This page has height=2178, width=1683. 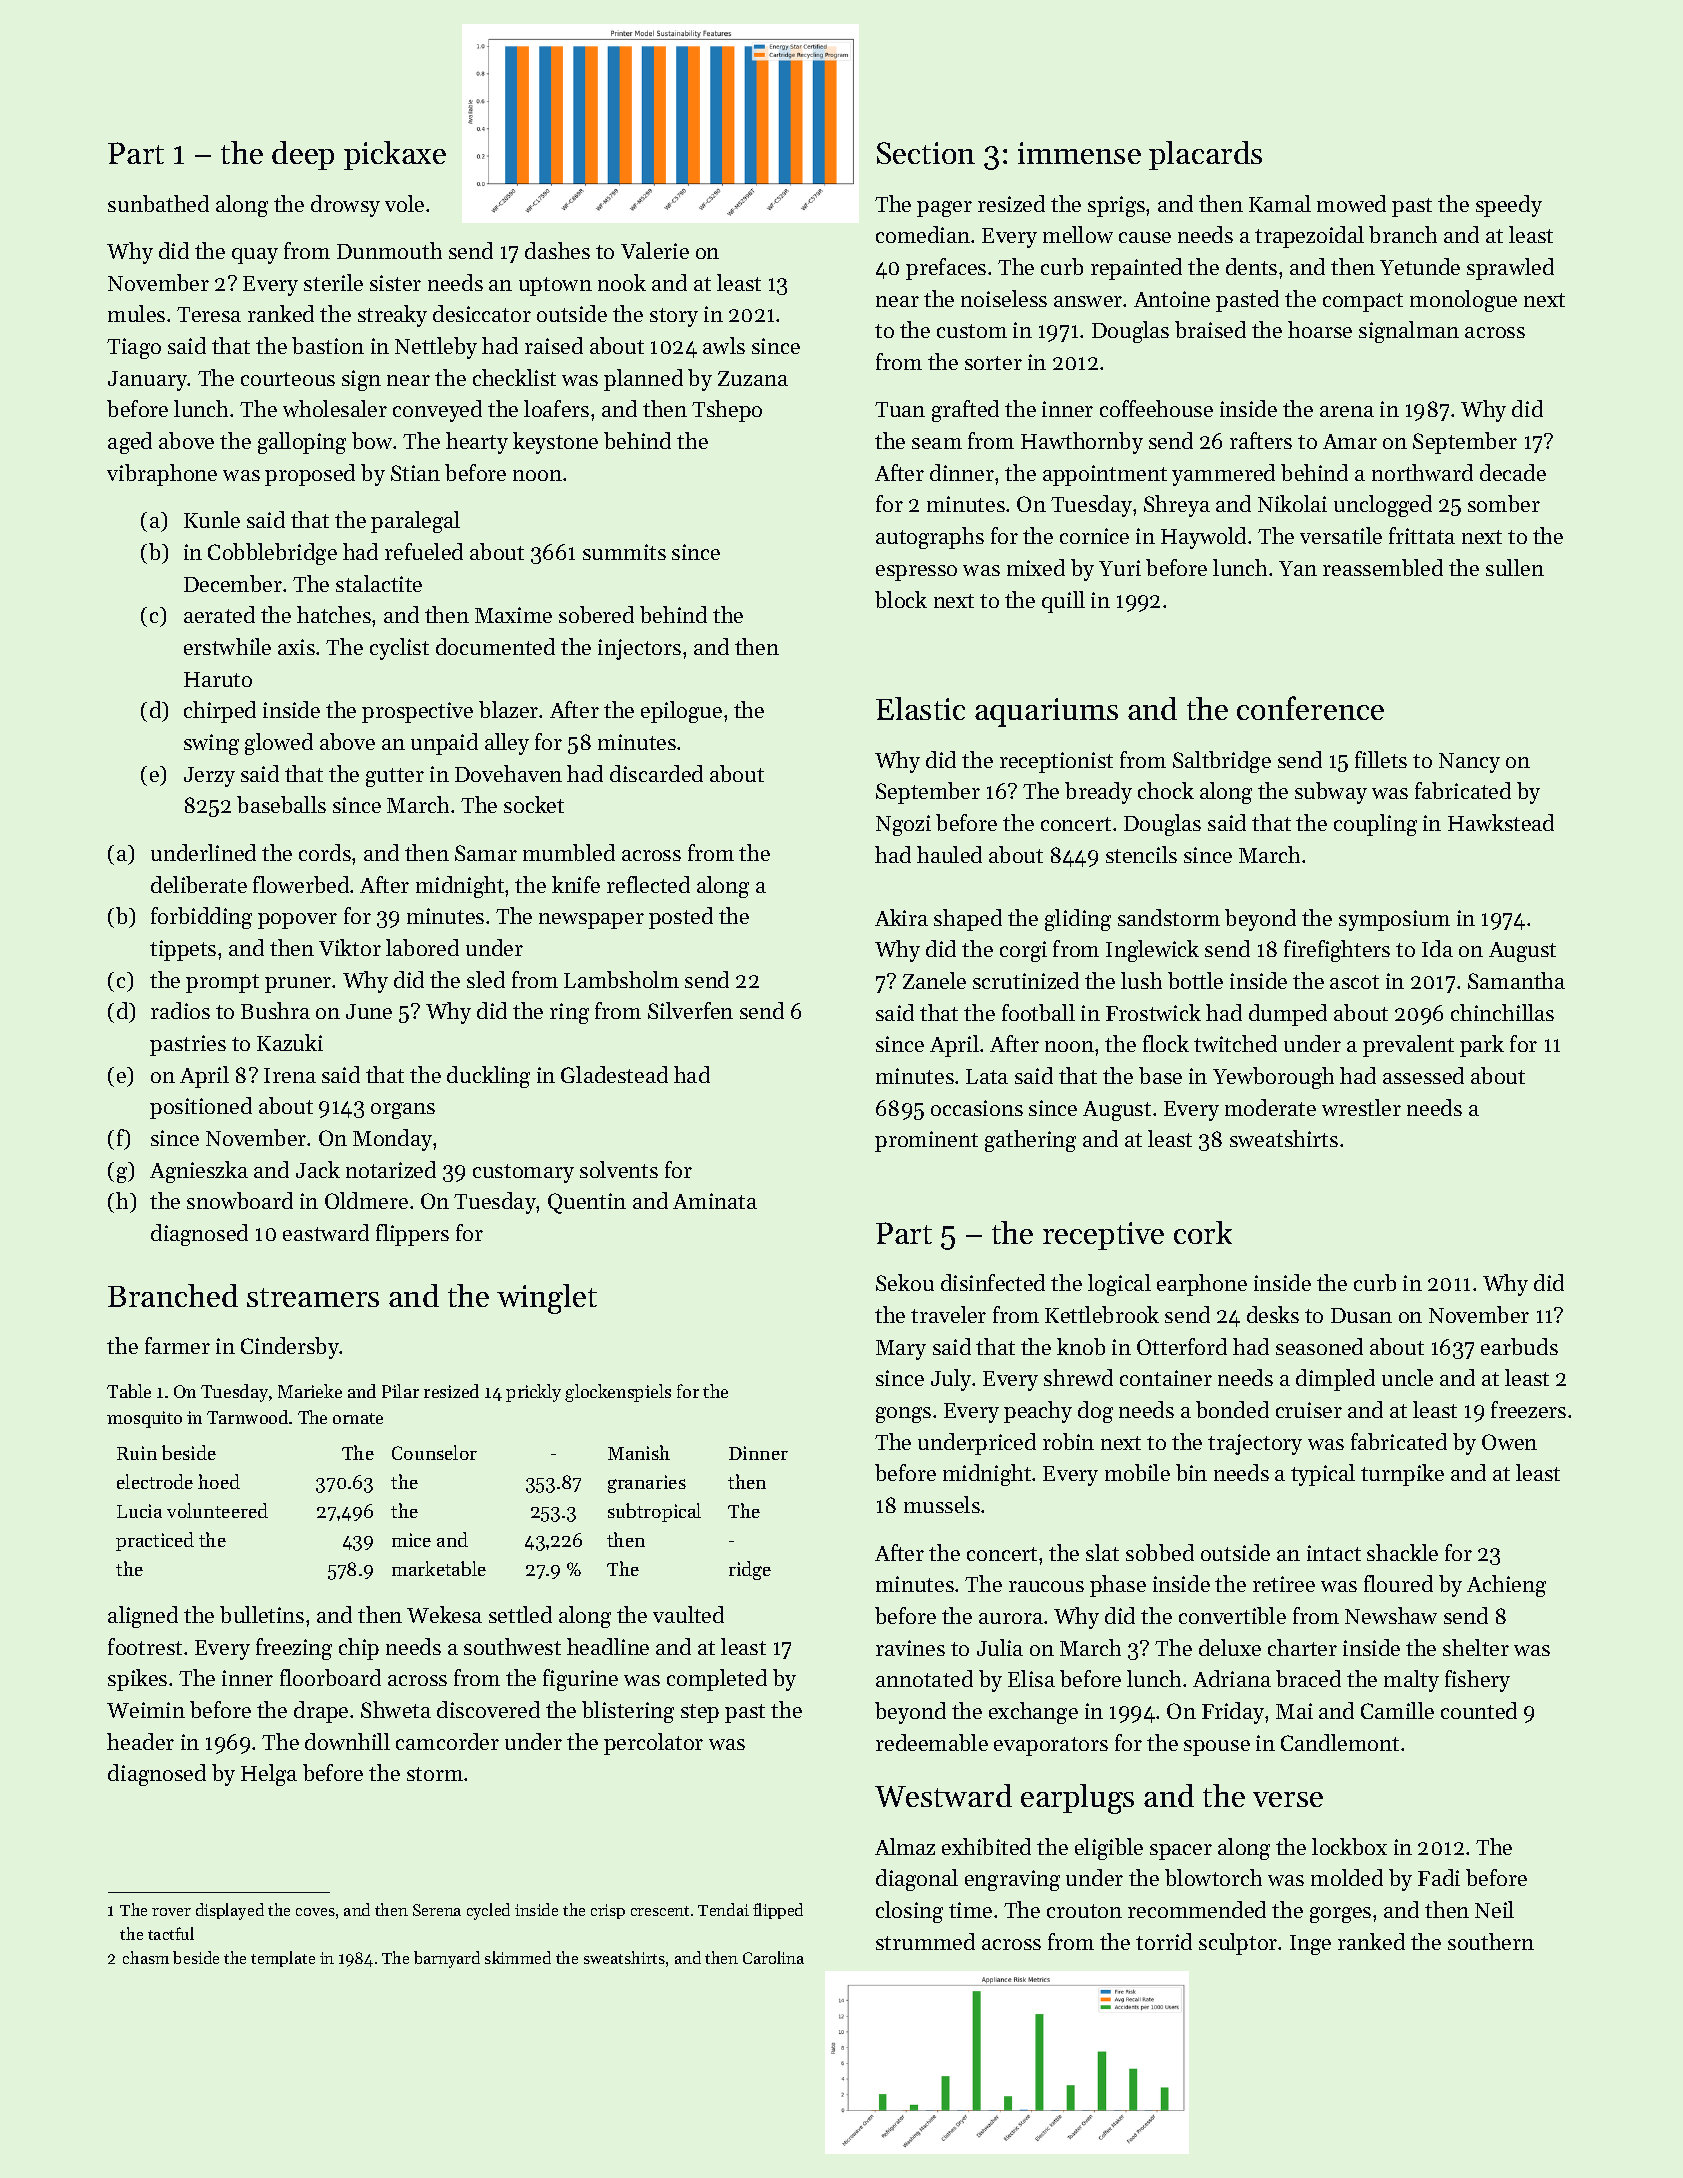 I want to click on somber, so click(x=1504, y=503).
